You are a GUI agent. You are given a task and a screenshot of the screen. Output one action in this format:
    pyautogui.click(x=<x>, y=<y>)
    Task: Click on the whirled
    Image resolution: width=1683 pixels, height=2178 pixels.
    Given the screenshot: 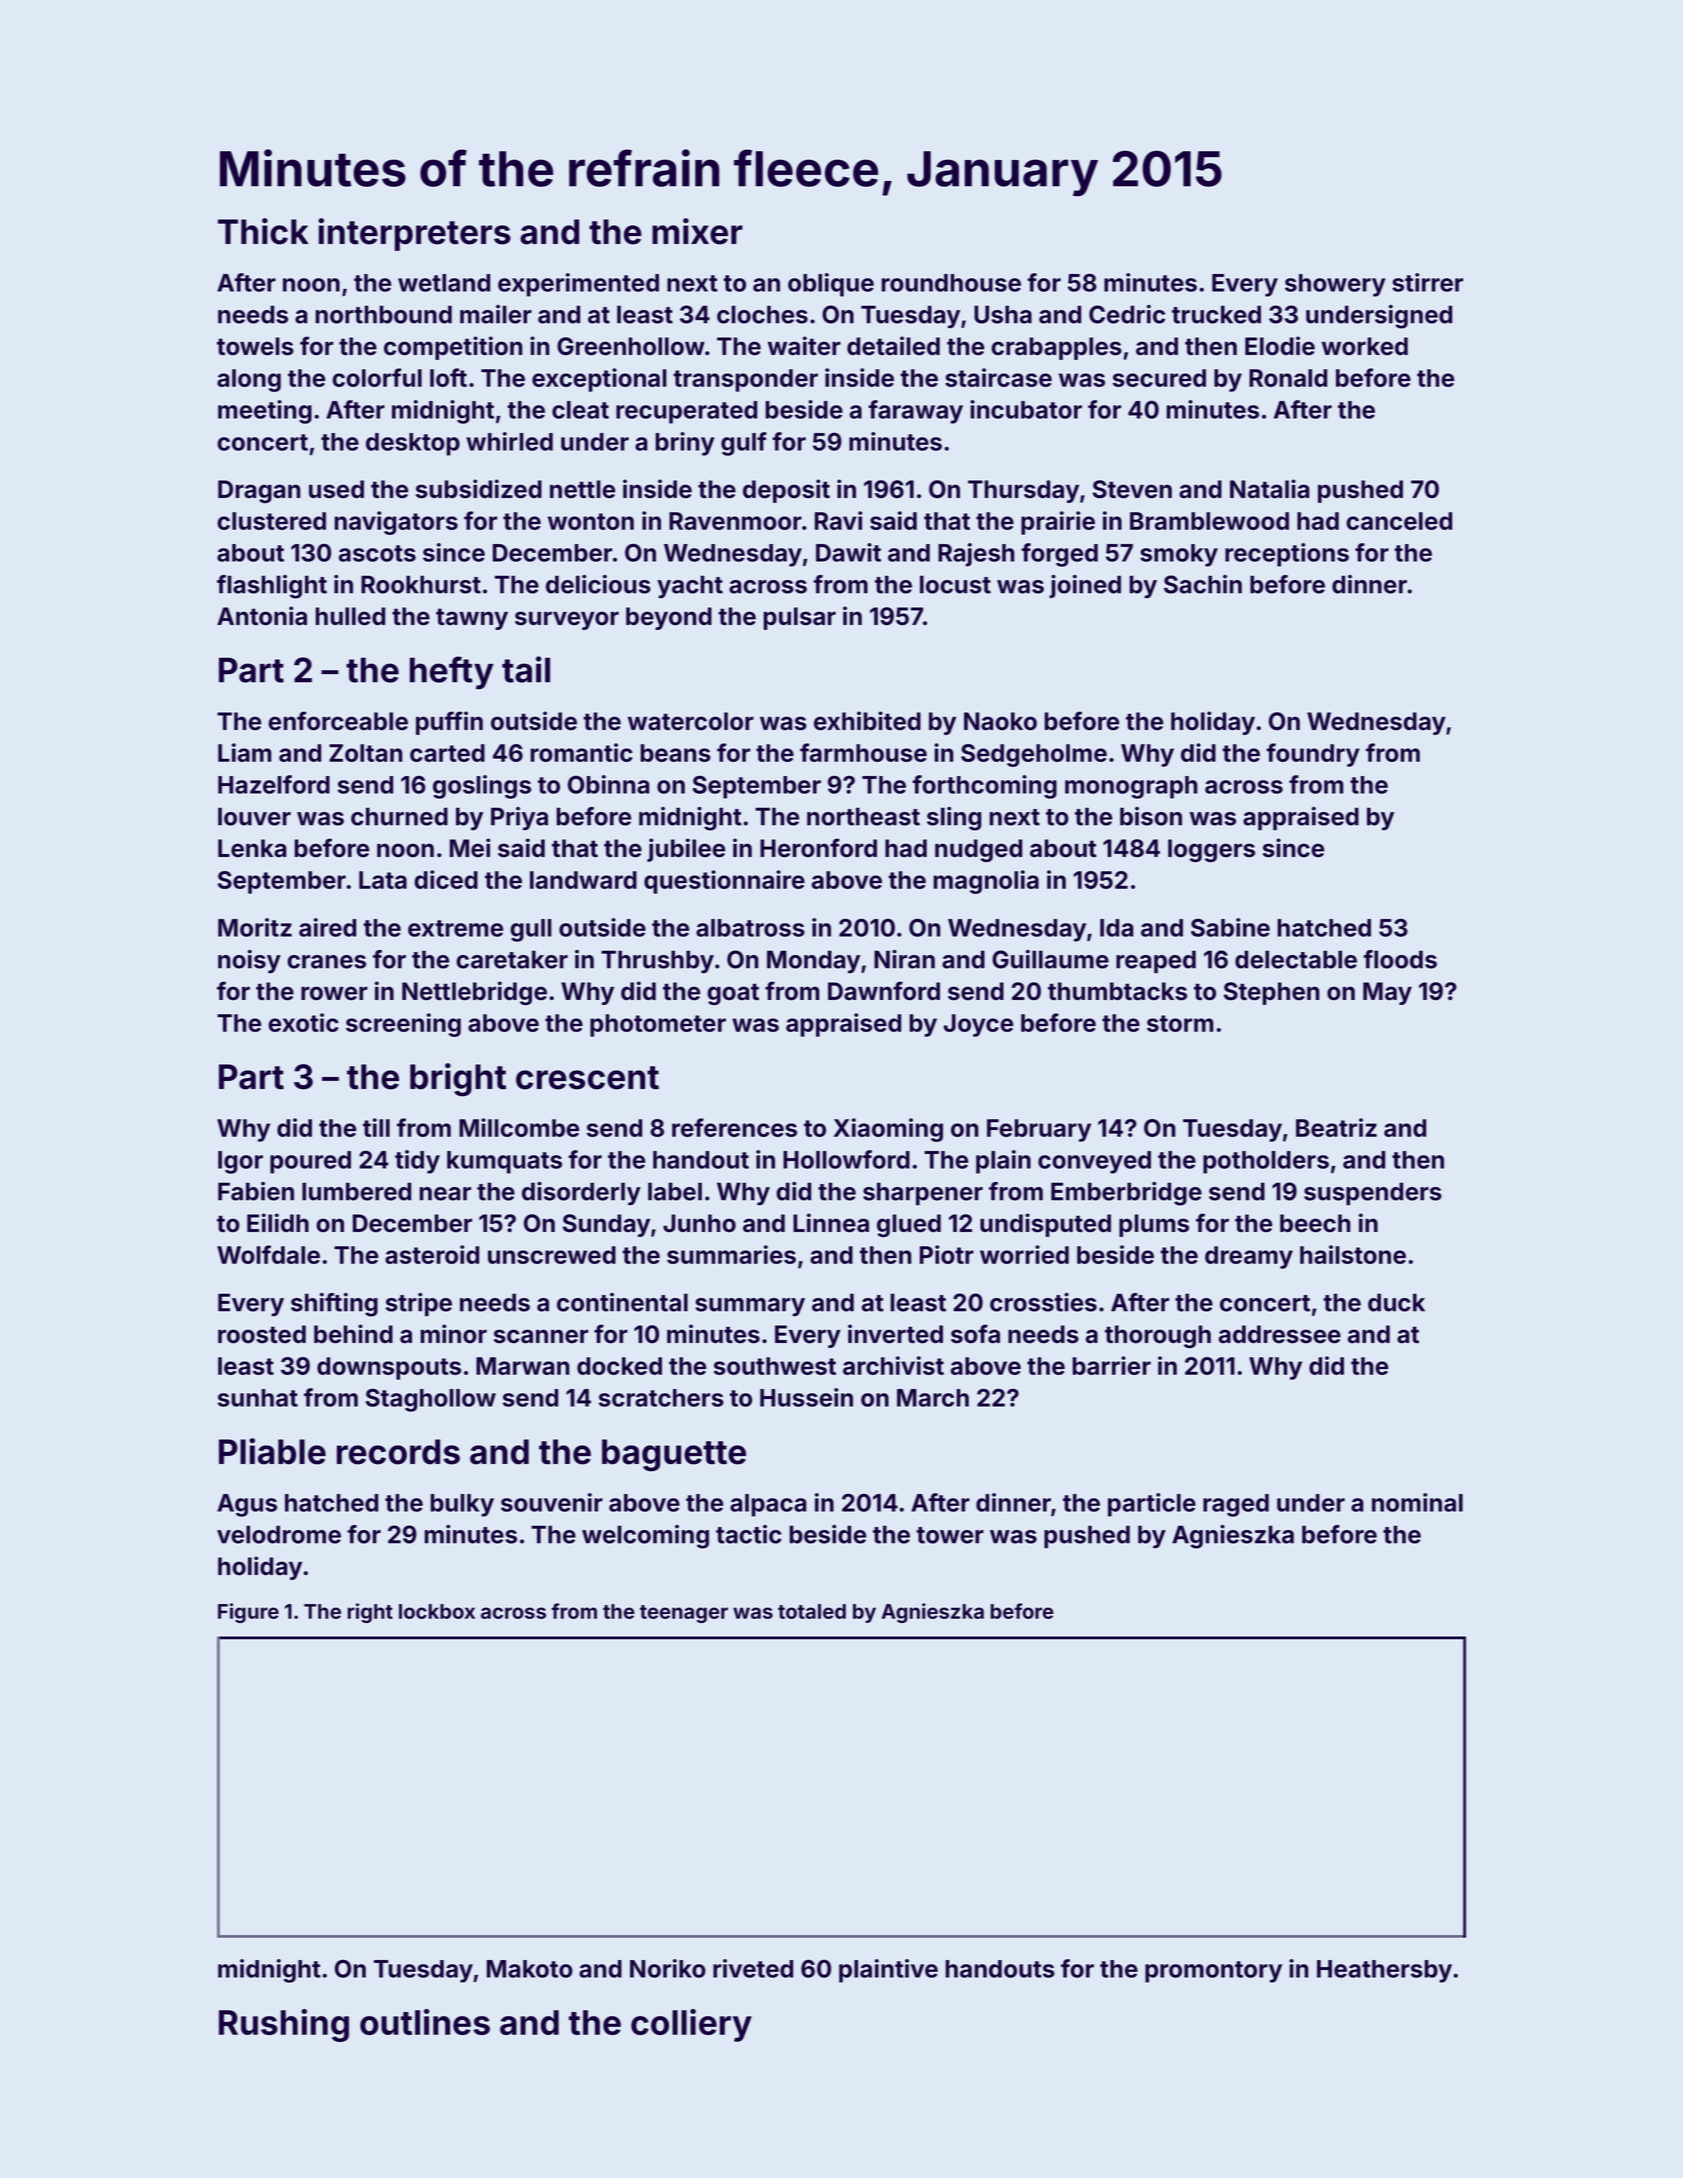 What is the action you would take?
    pyautogui.click(x=509, y=441)
